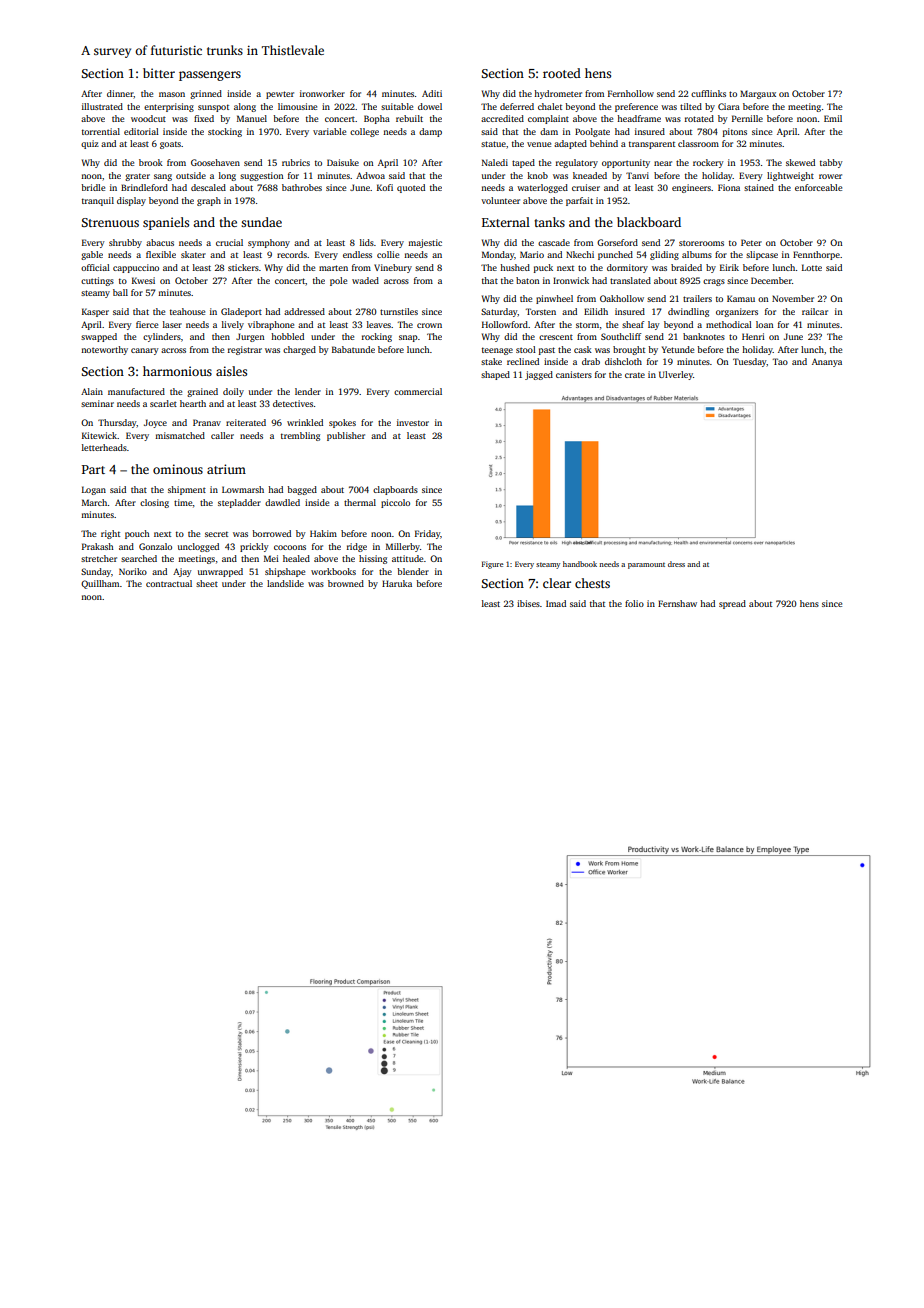 The width and height of the image is (924, 1308). Describe the element at coordinates (346, 436) in the image. I see `publisher` at that location.
